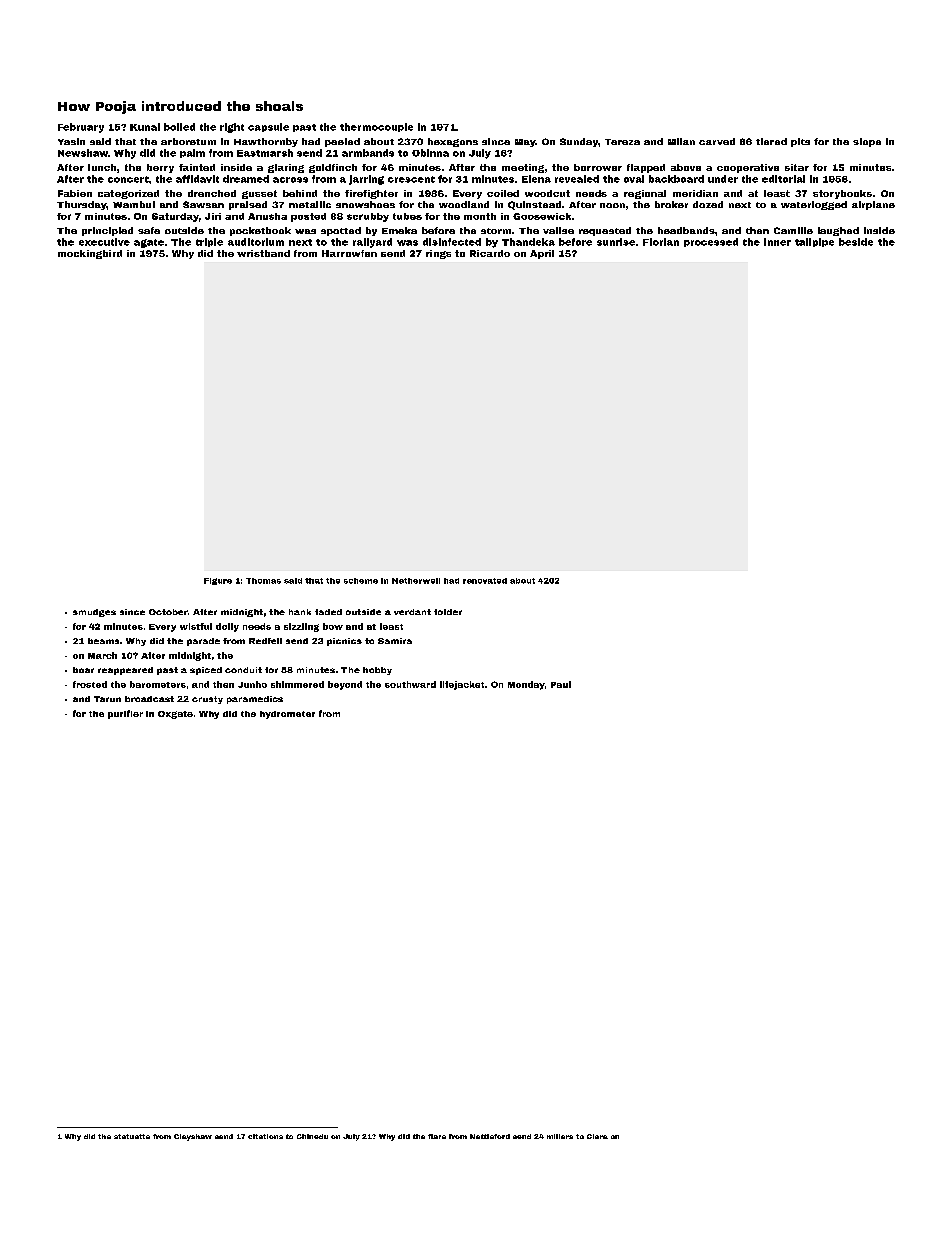 This image has width=952, height=1233. I want to click on Milan, so click(681, 141).
